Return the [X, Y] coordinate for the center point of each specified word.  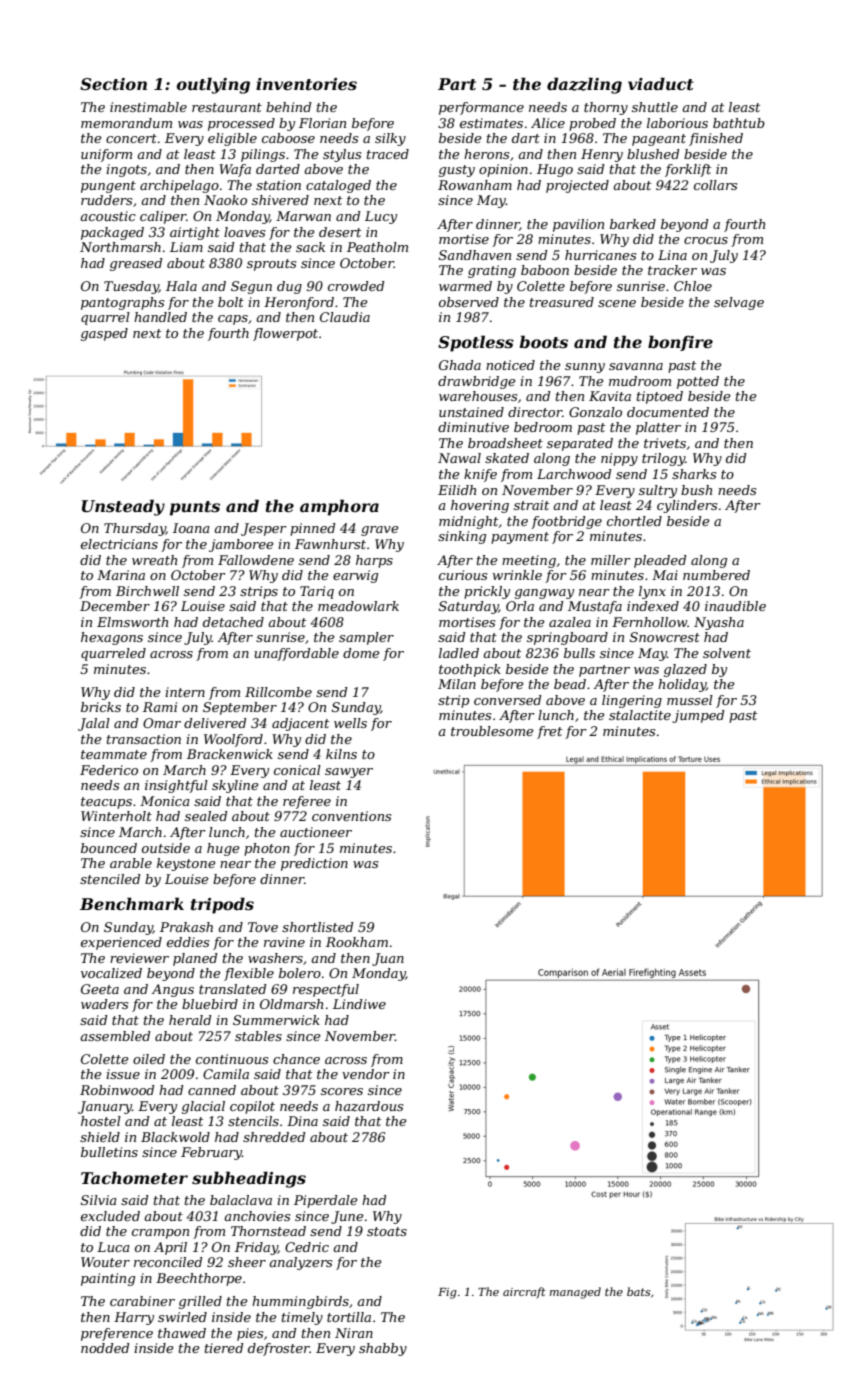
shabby [383, 1349]
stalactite [640, 715]
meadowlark [358, 606]
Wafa [235, 170]
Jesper [264, 529]
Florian [322, 123]
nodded [105, 1348]
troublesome [492, 731]
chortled [634, 521]
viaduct [661, 83]
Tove [263, 927]
